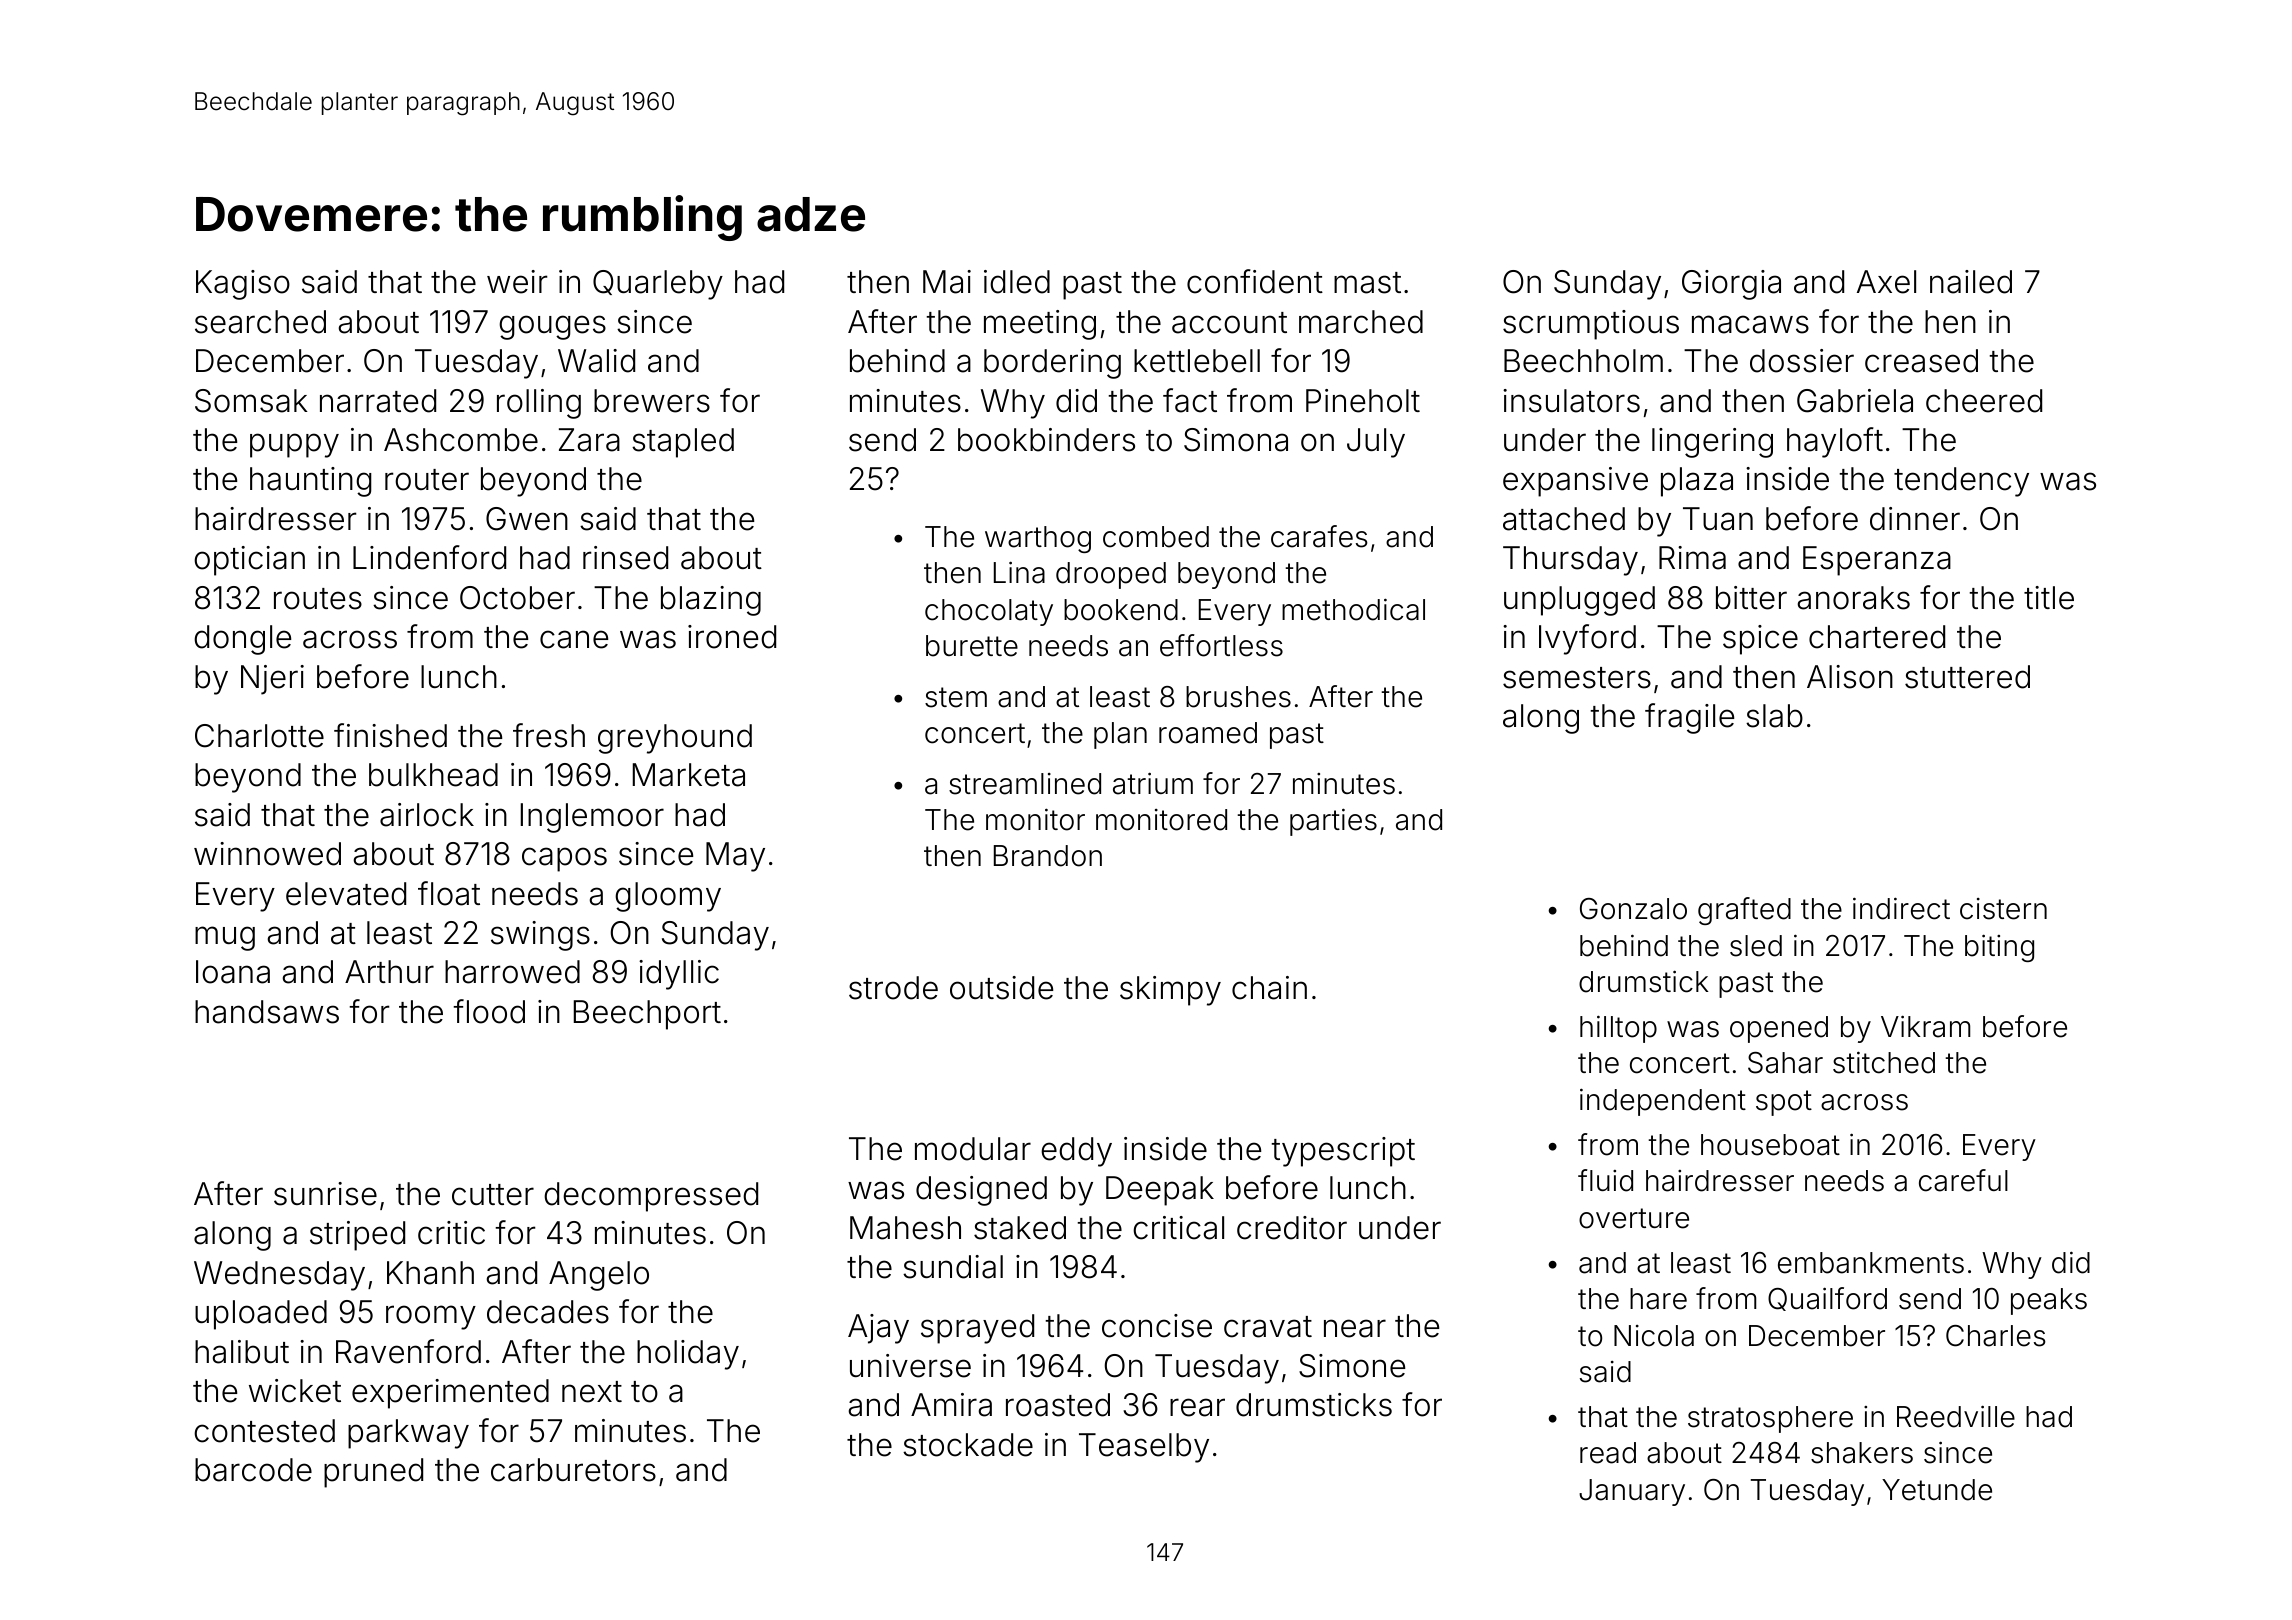  What do you see at coordinates (1076, 1152) in the screenshot?
I see `eddy` at bounding box center [1076, 1152].
